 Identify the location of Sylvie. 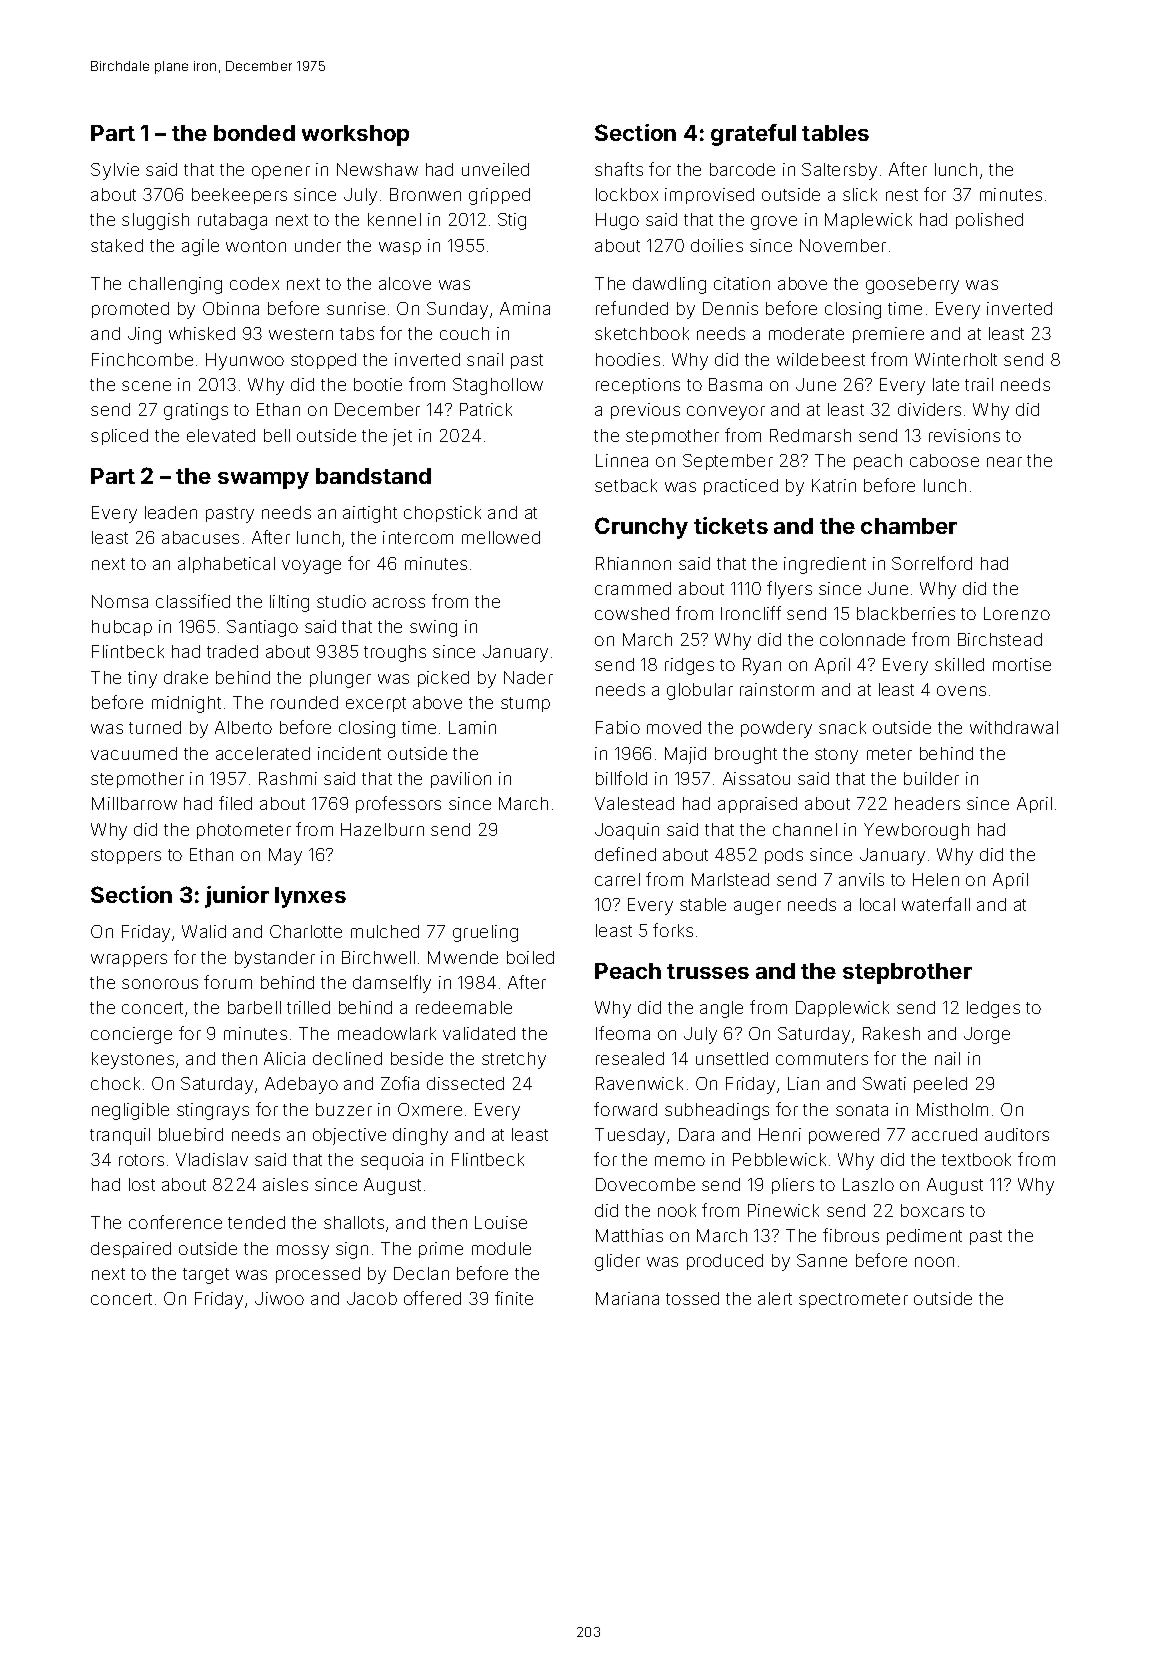
(115, 171).
